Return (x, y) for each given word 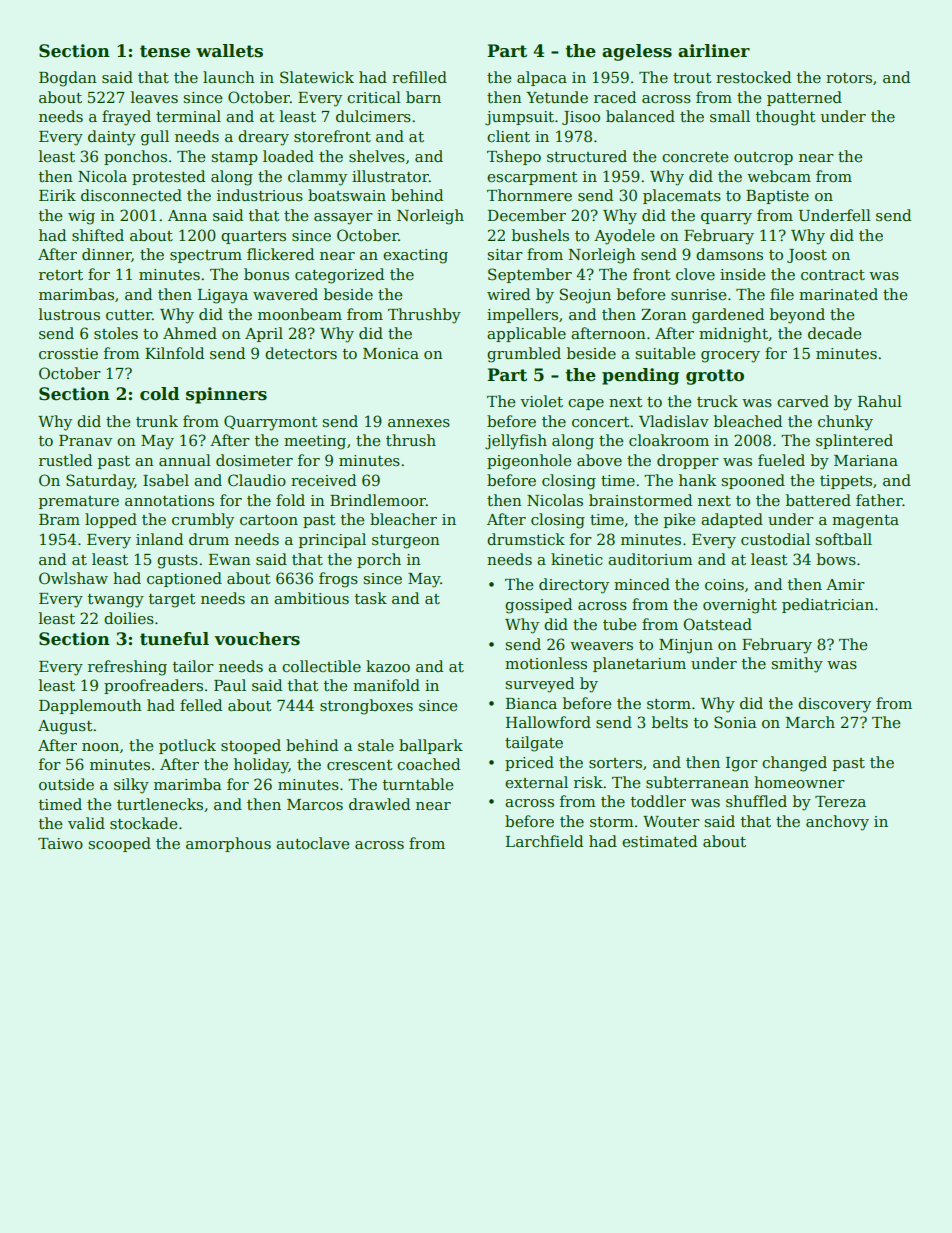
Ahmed (190, 333)
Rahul (880, 401)
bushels (540, 235)
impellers (522, 315)
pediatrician (828, 605)
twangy (116, 601)
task (371, 598)
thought (786, 118)
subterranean (697, 782)
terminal (188, 116)
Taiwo (60, 843)
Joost (807, 256)
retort (61, 275)
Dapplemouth (90, 706)
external (536, 782)
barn (423, 97)
